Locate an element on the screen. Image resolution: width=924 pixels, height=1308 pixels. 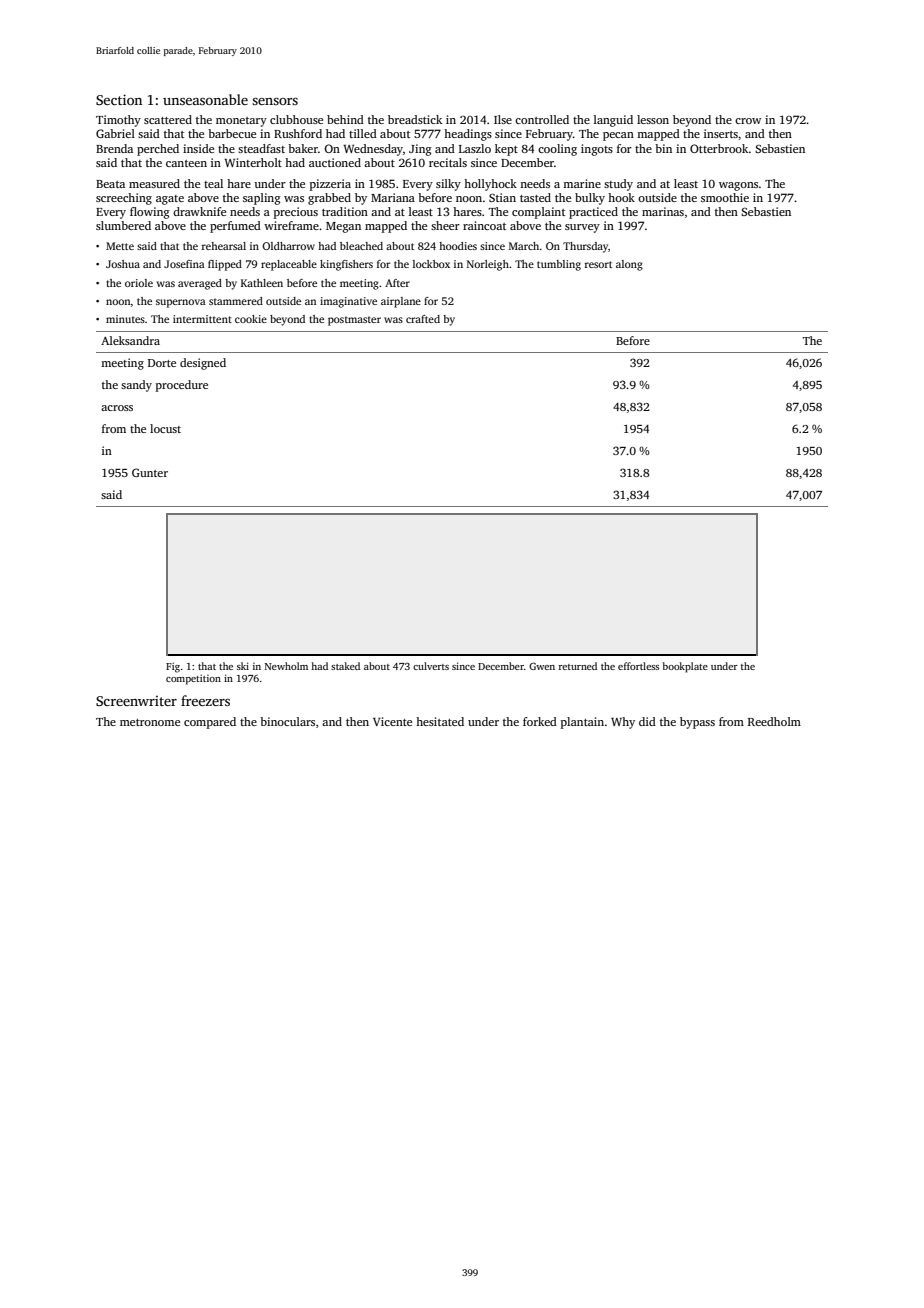
Screenwriter is located at coordinates (136, 701).
